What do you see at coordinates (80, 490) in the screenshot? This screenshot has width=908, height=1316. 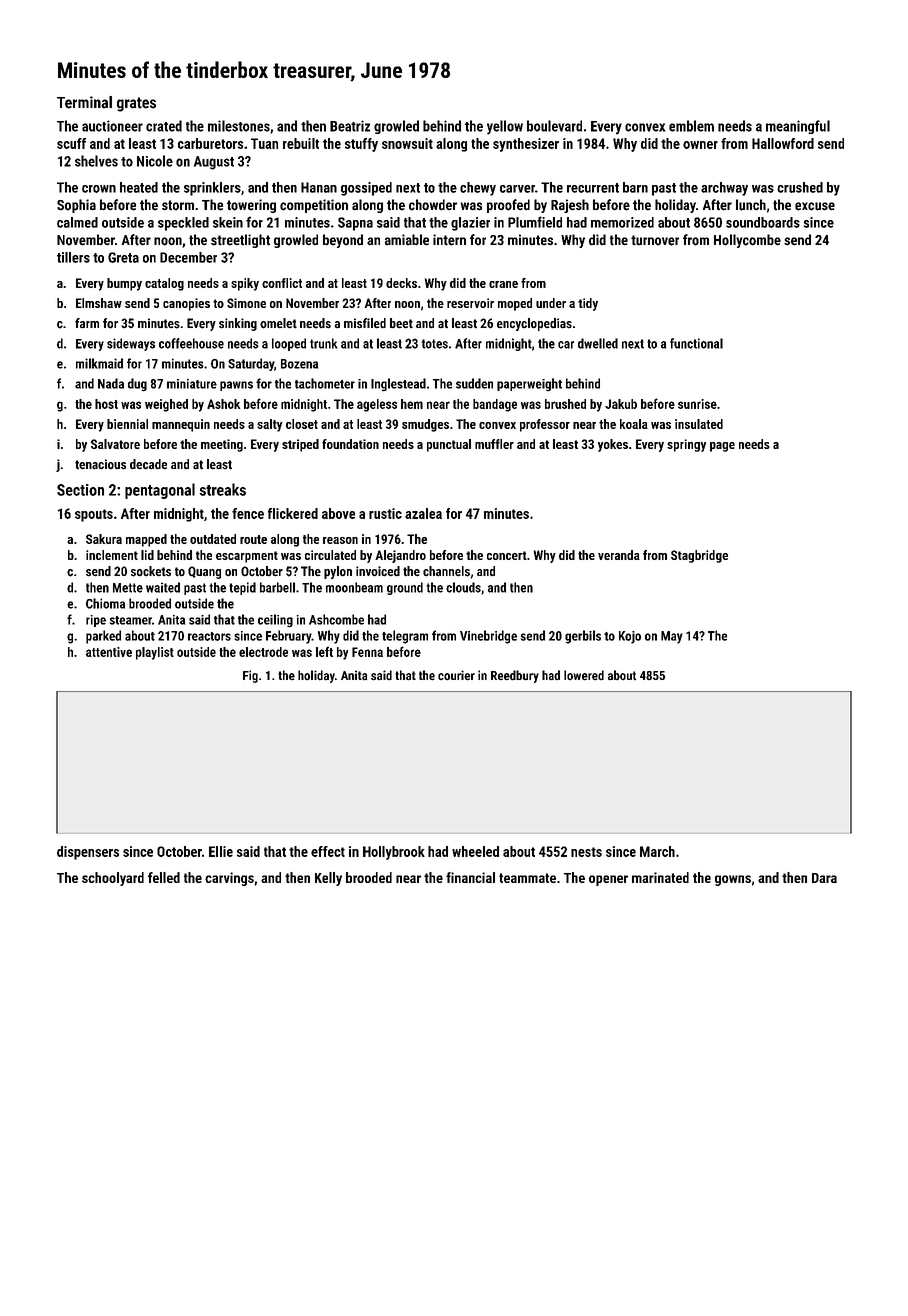 I see `Section` at bounding box center [80, 490].
